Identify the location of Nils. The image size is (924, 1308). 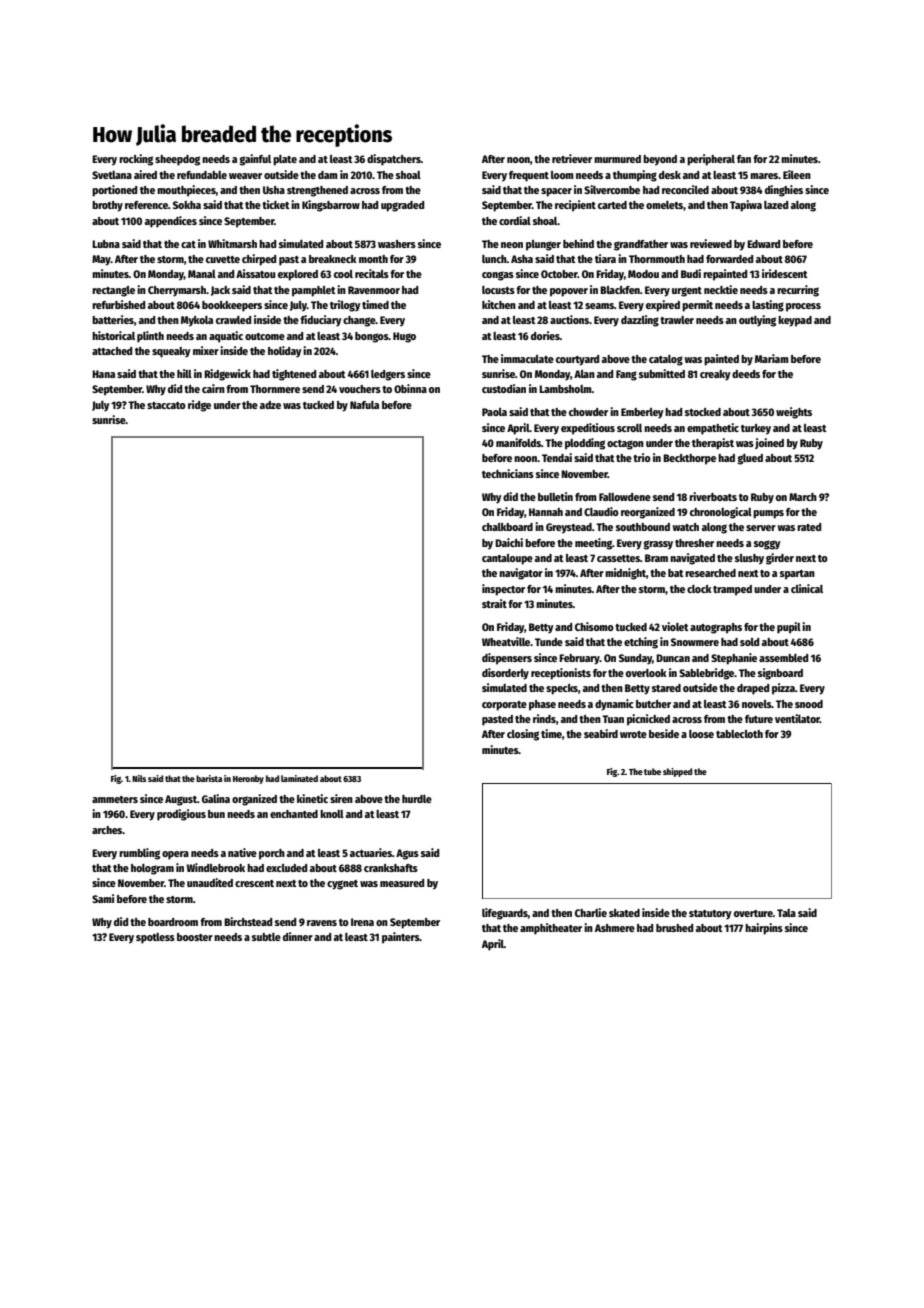
(139, 778).
